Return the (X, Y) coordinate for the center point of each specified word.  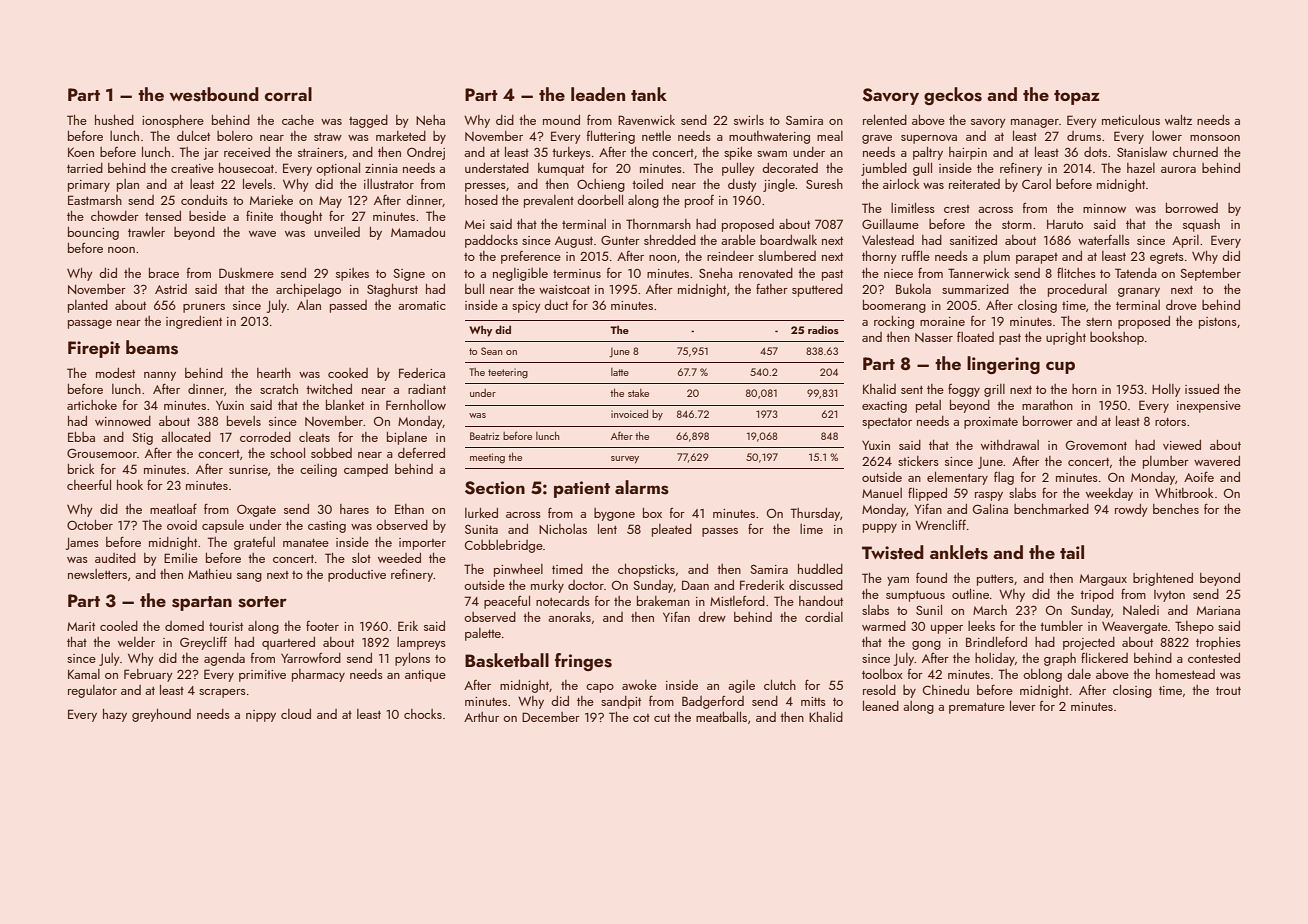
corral (288, 94)
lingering (1003, 365)
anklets (959, 552)
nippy (261, 716)
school (287, 453)
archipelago (308, 290)
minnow (1104, 208)
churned (1195, 152)
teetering (508, 373)
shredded (670, 240)
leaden (598, 94)
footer (322, 626)
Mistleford (737, 601)
